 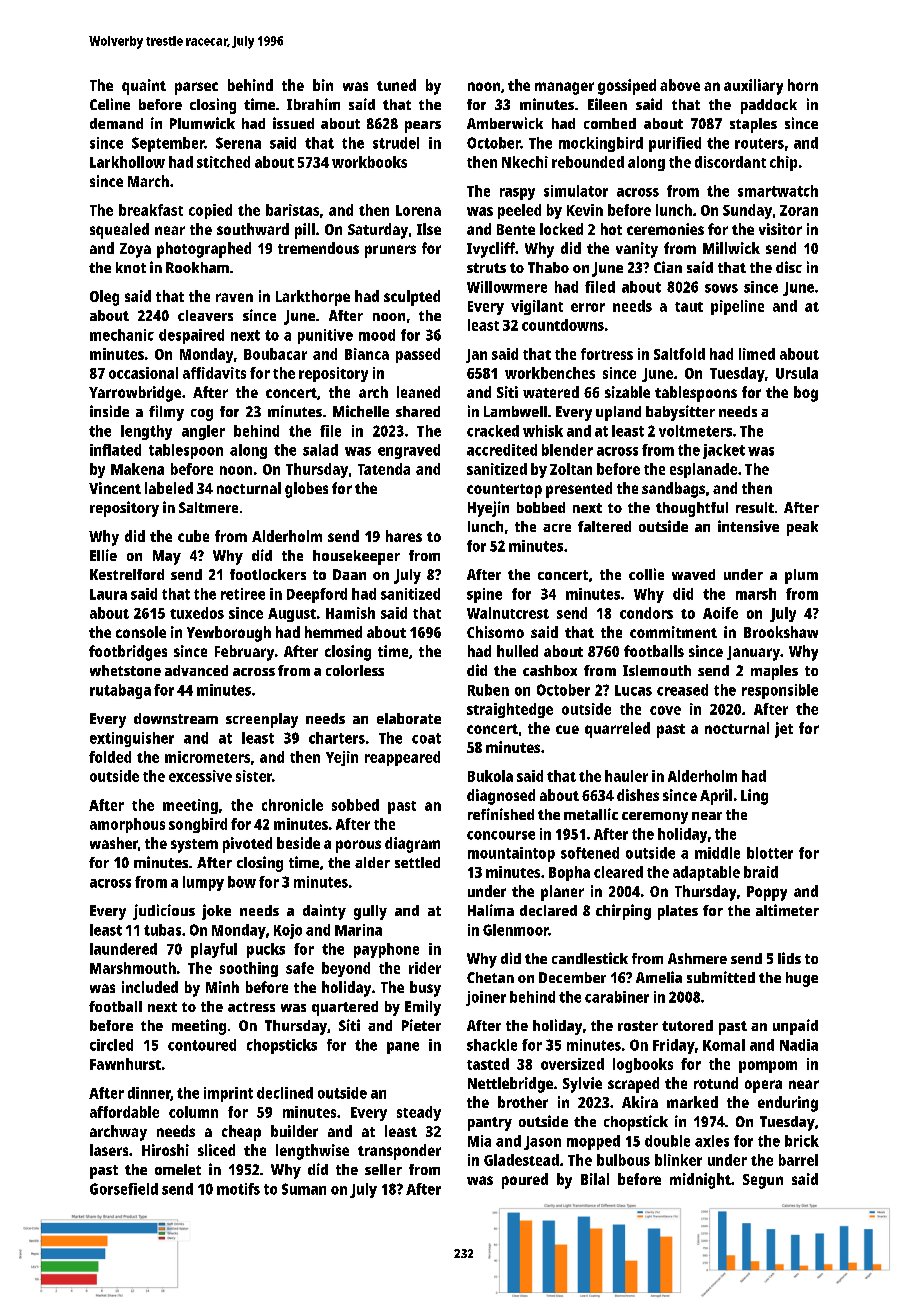 What do you see at coordinates (680, 85) in the image?
I see `above` at bounding box center [680, 85].
